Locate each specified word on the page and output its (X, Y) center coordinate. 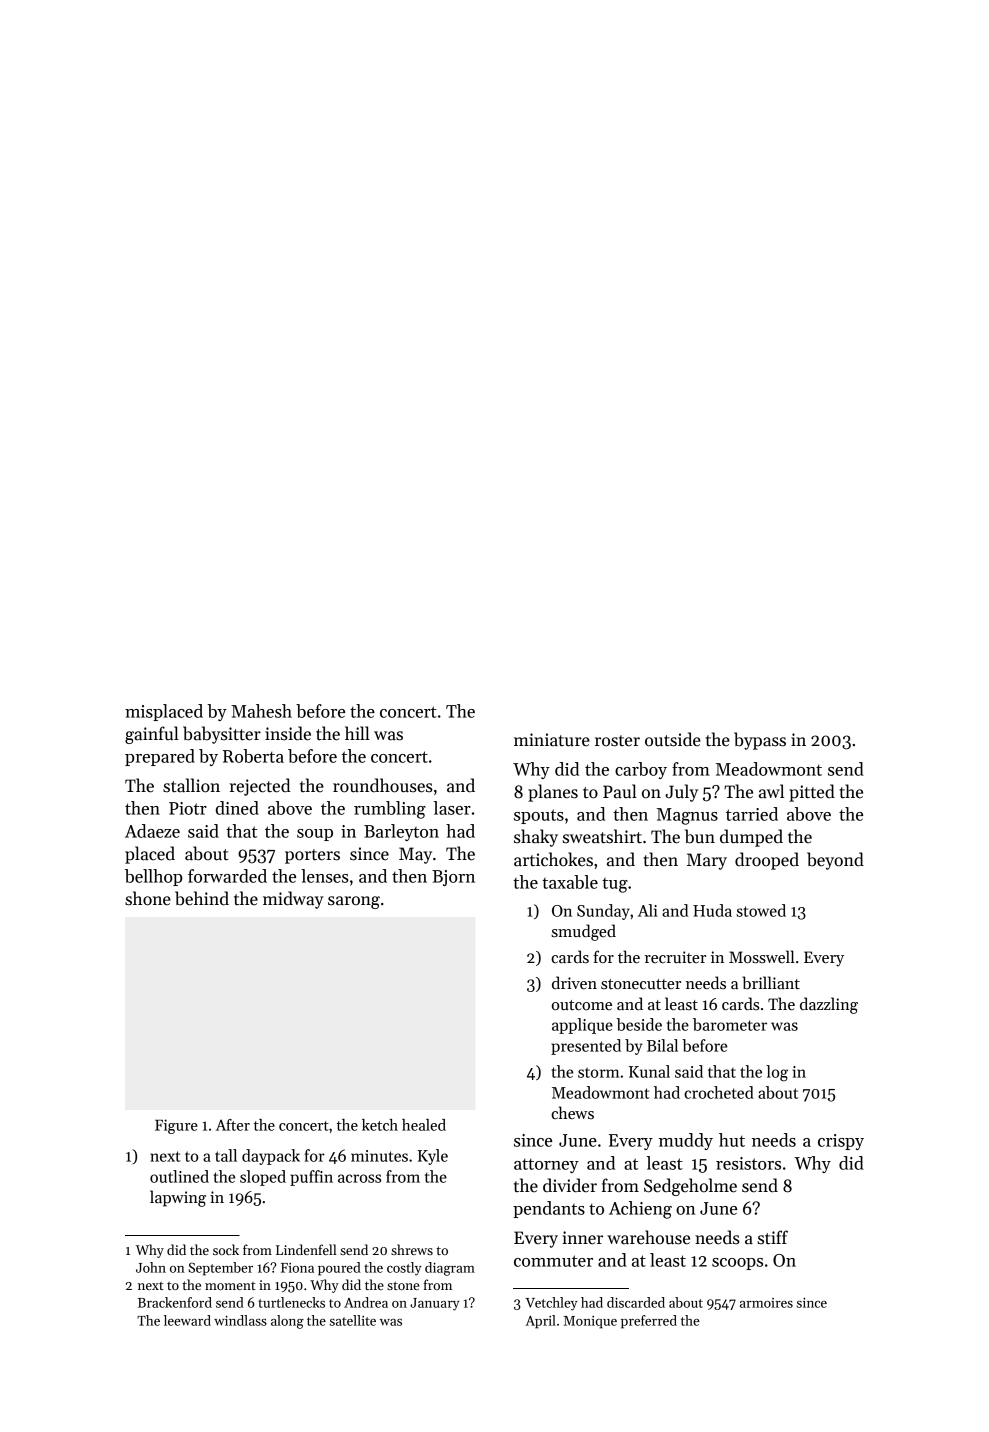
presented (586, 1047)
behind (202, 898)
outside (673, 739)
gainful (152, 735)
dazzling (829, 1005)
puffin (311, 1178)
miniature (552, 740)
